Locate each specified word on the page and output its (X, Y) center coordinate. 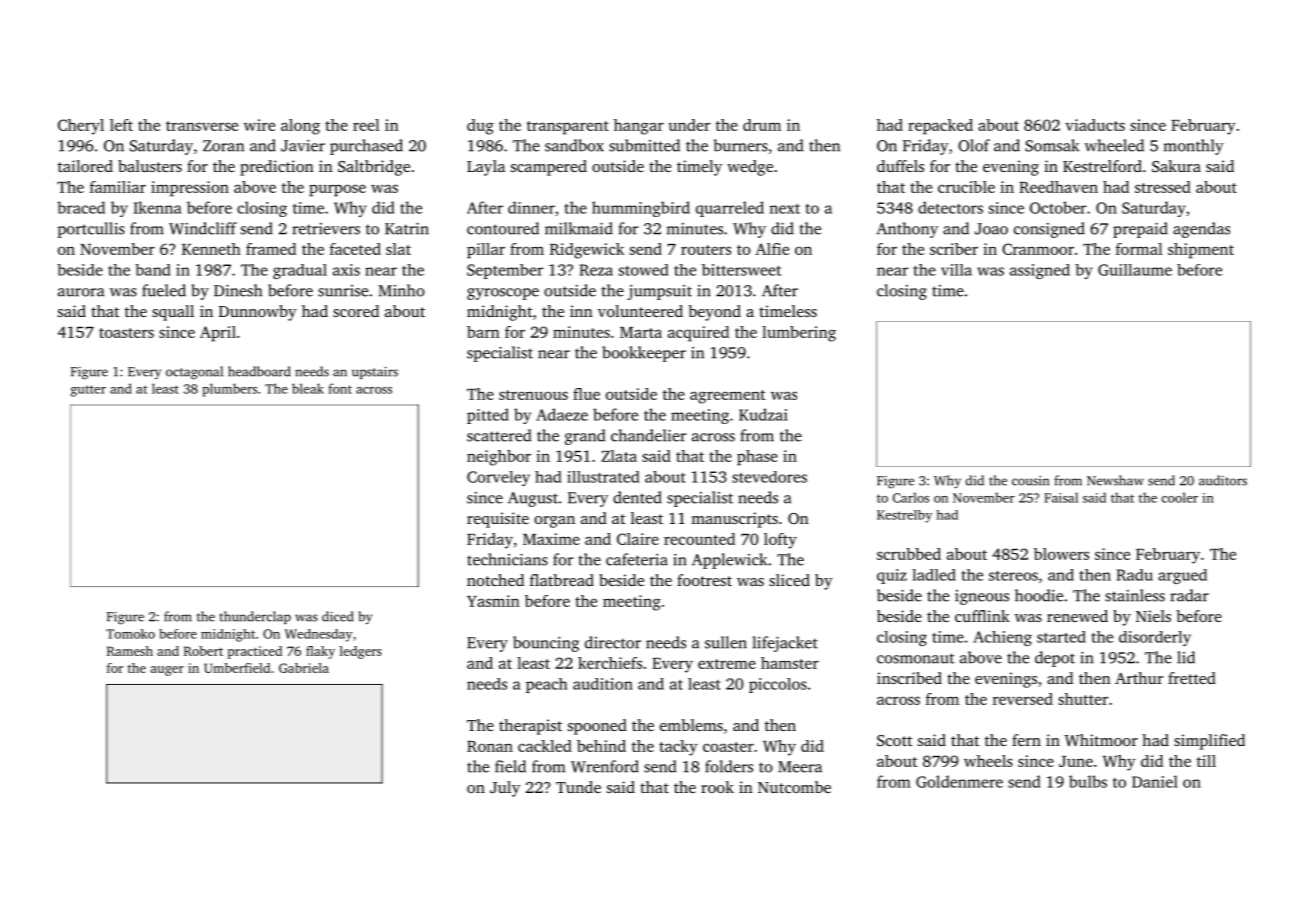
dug (480, 127)
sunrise (343, 291)
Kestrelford (1102, 166)
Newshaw (1115, 480)
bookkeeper (644, 354)
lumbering (799, 334)
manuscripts (734, 520)
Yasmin (493, 601)
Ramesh (130, 651)
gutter (88, 391)
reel (366, 125)
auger (167, 671)
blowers (1061, 554)
